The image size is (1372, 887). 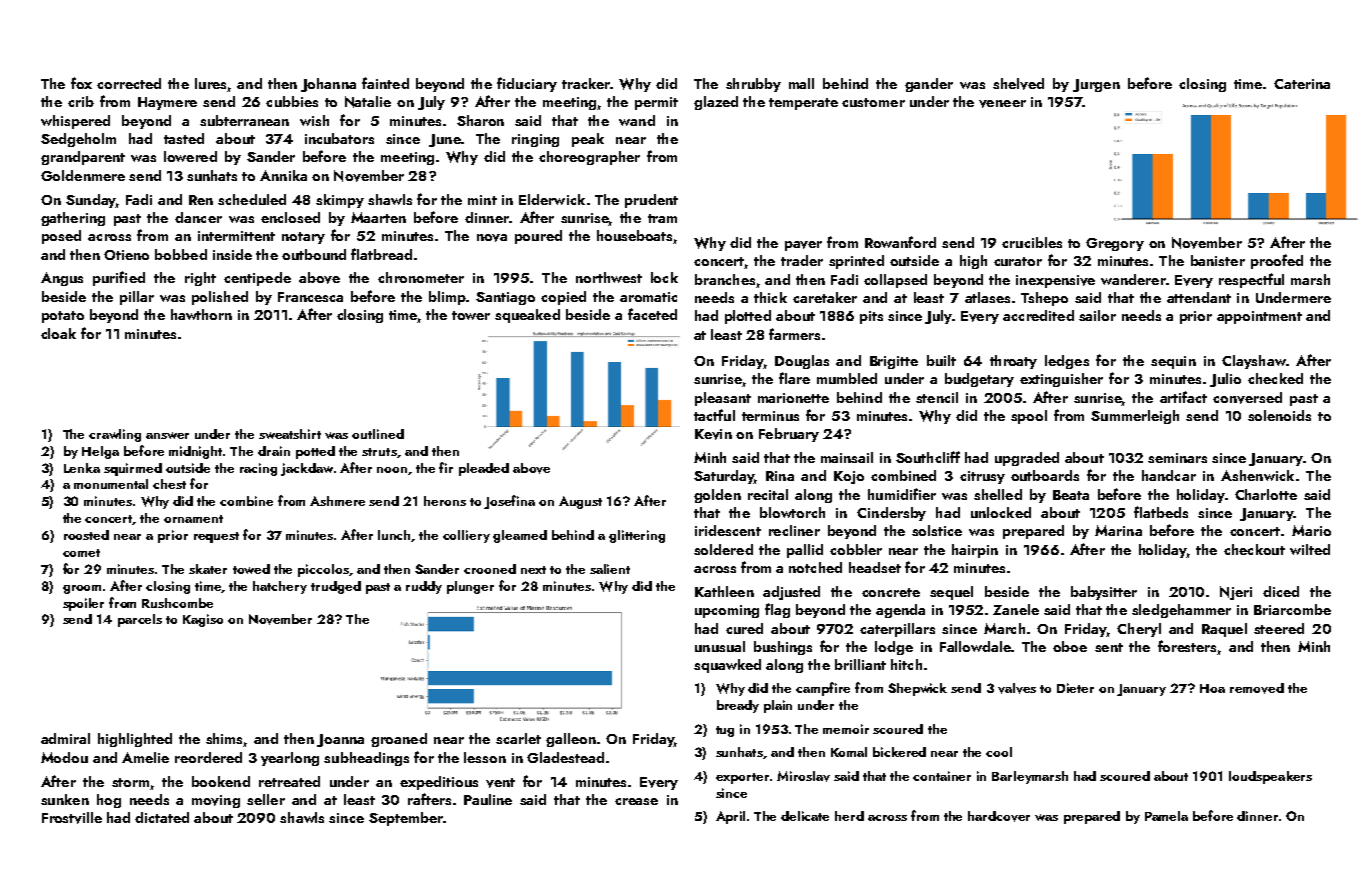 I want to click on upcoming, so click(x=727, y=611).
